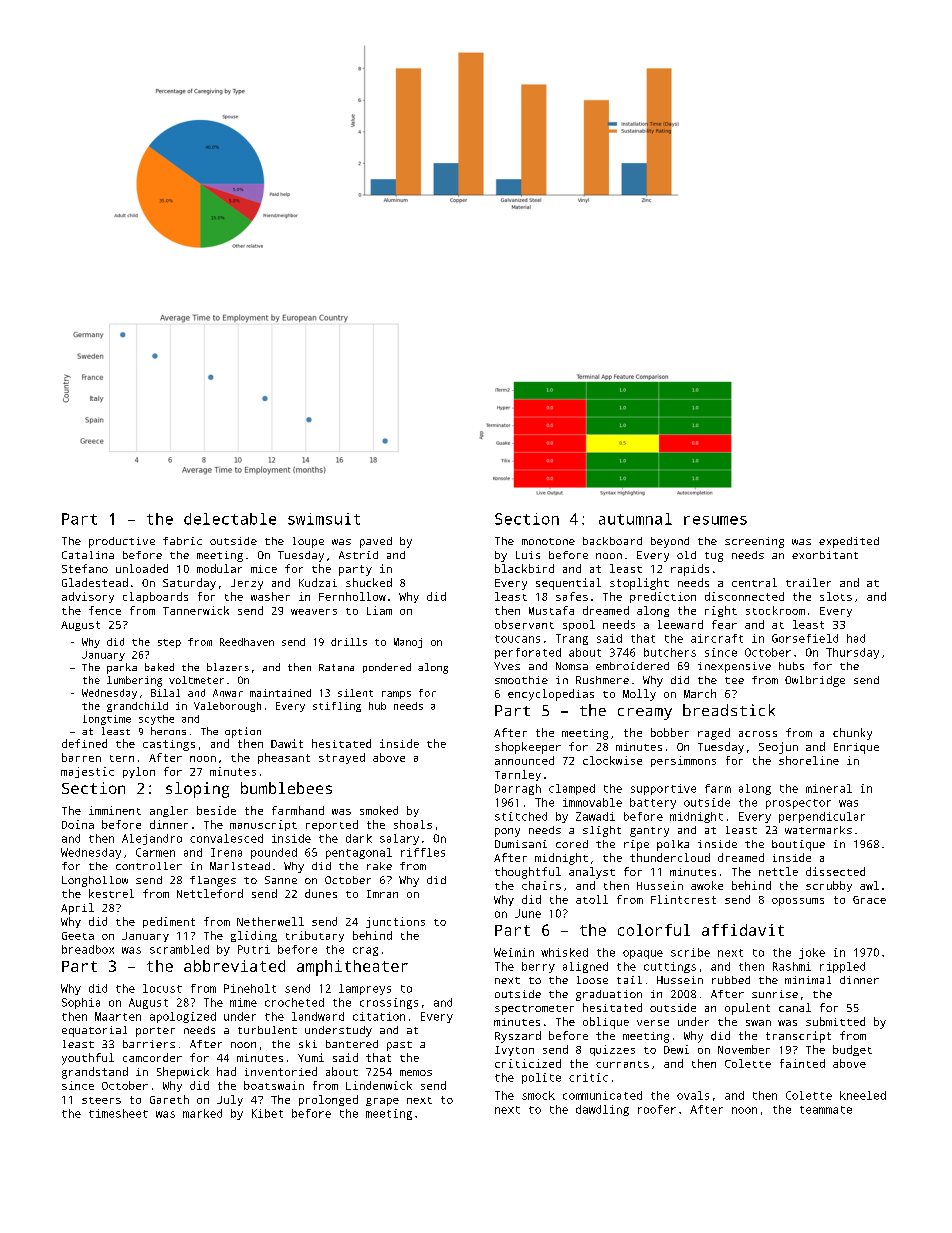 Image resolution: width=952 pixels, height=1233 pixels. Describe the element at coordinates (122, 542) in the screenshot. I see `productive` at that location.
